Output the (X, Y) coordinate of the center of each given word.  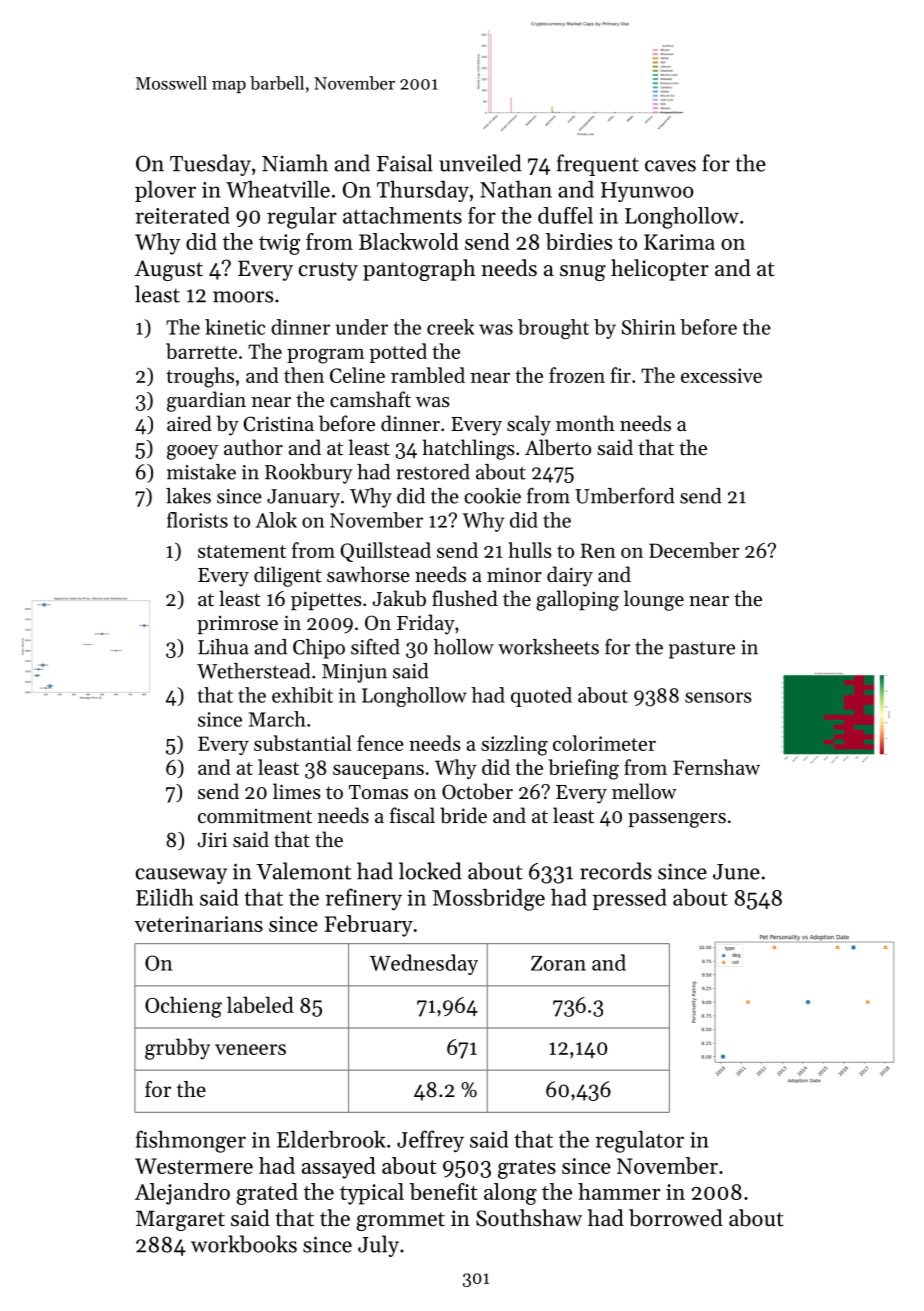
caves (670, 166)
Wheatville (278, 189)
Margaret (180, 1220)
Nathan (516, 189)
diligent (288, 576)
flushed (465, 598)
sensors (718, 697)
